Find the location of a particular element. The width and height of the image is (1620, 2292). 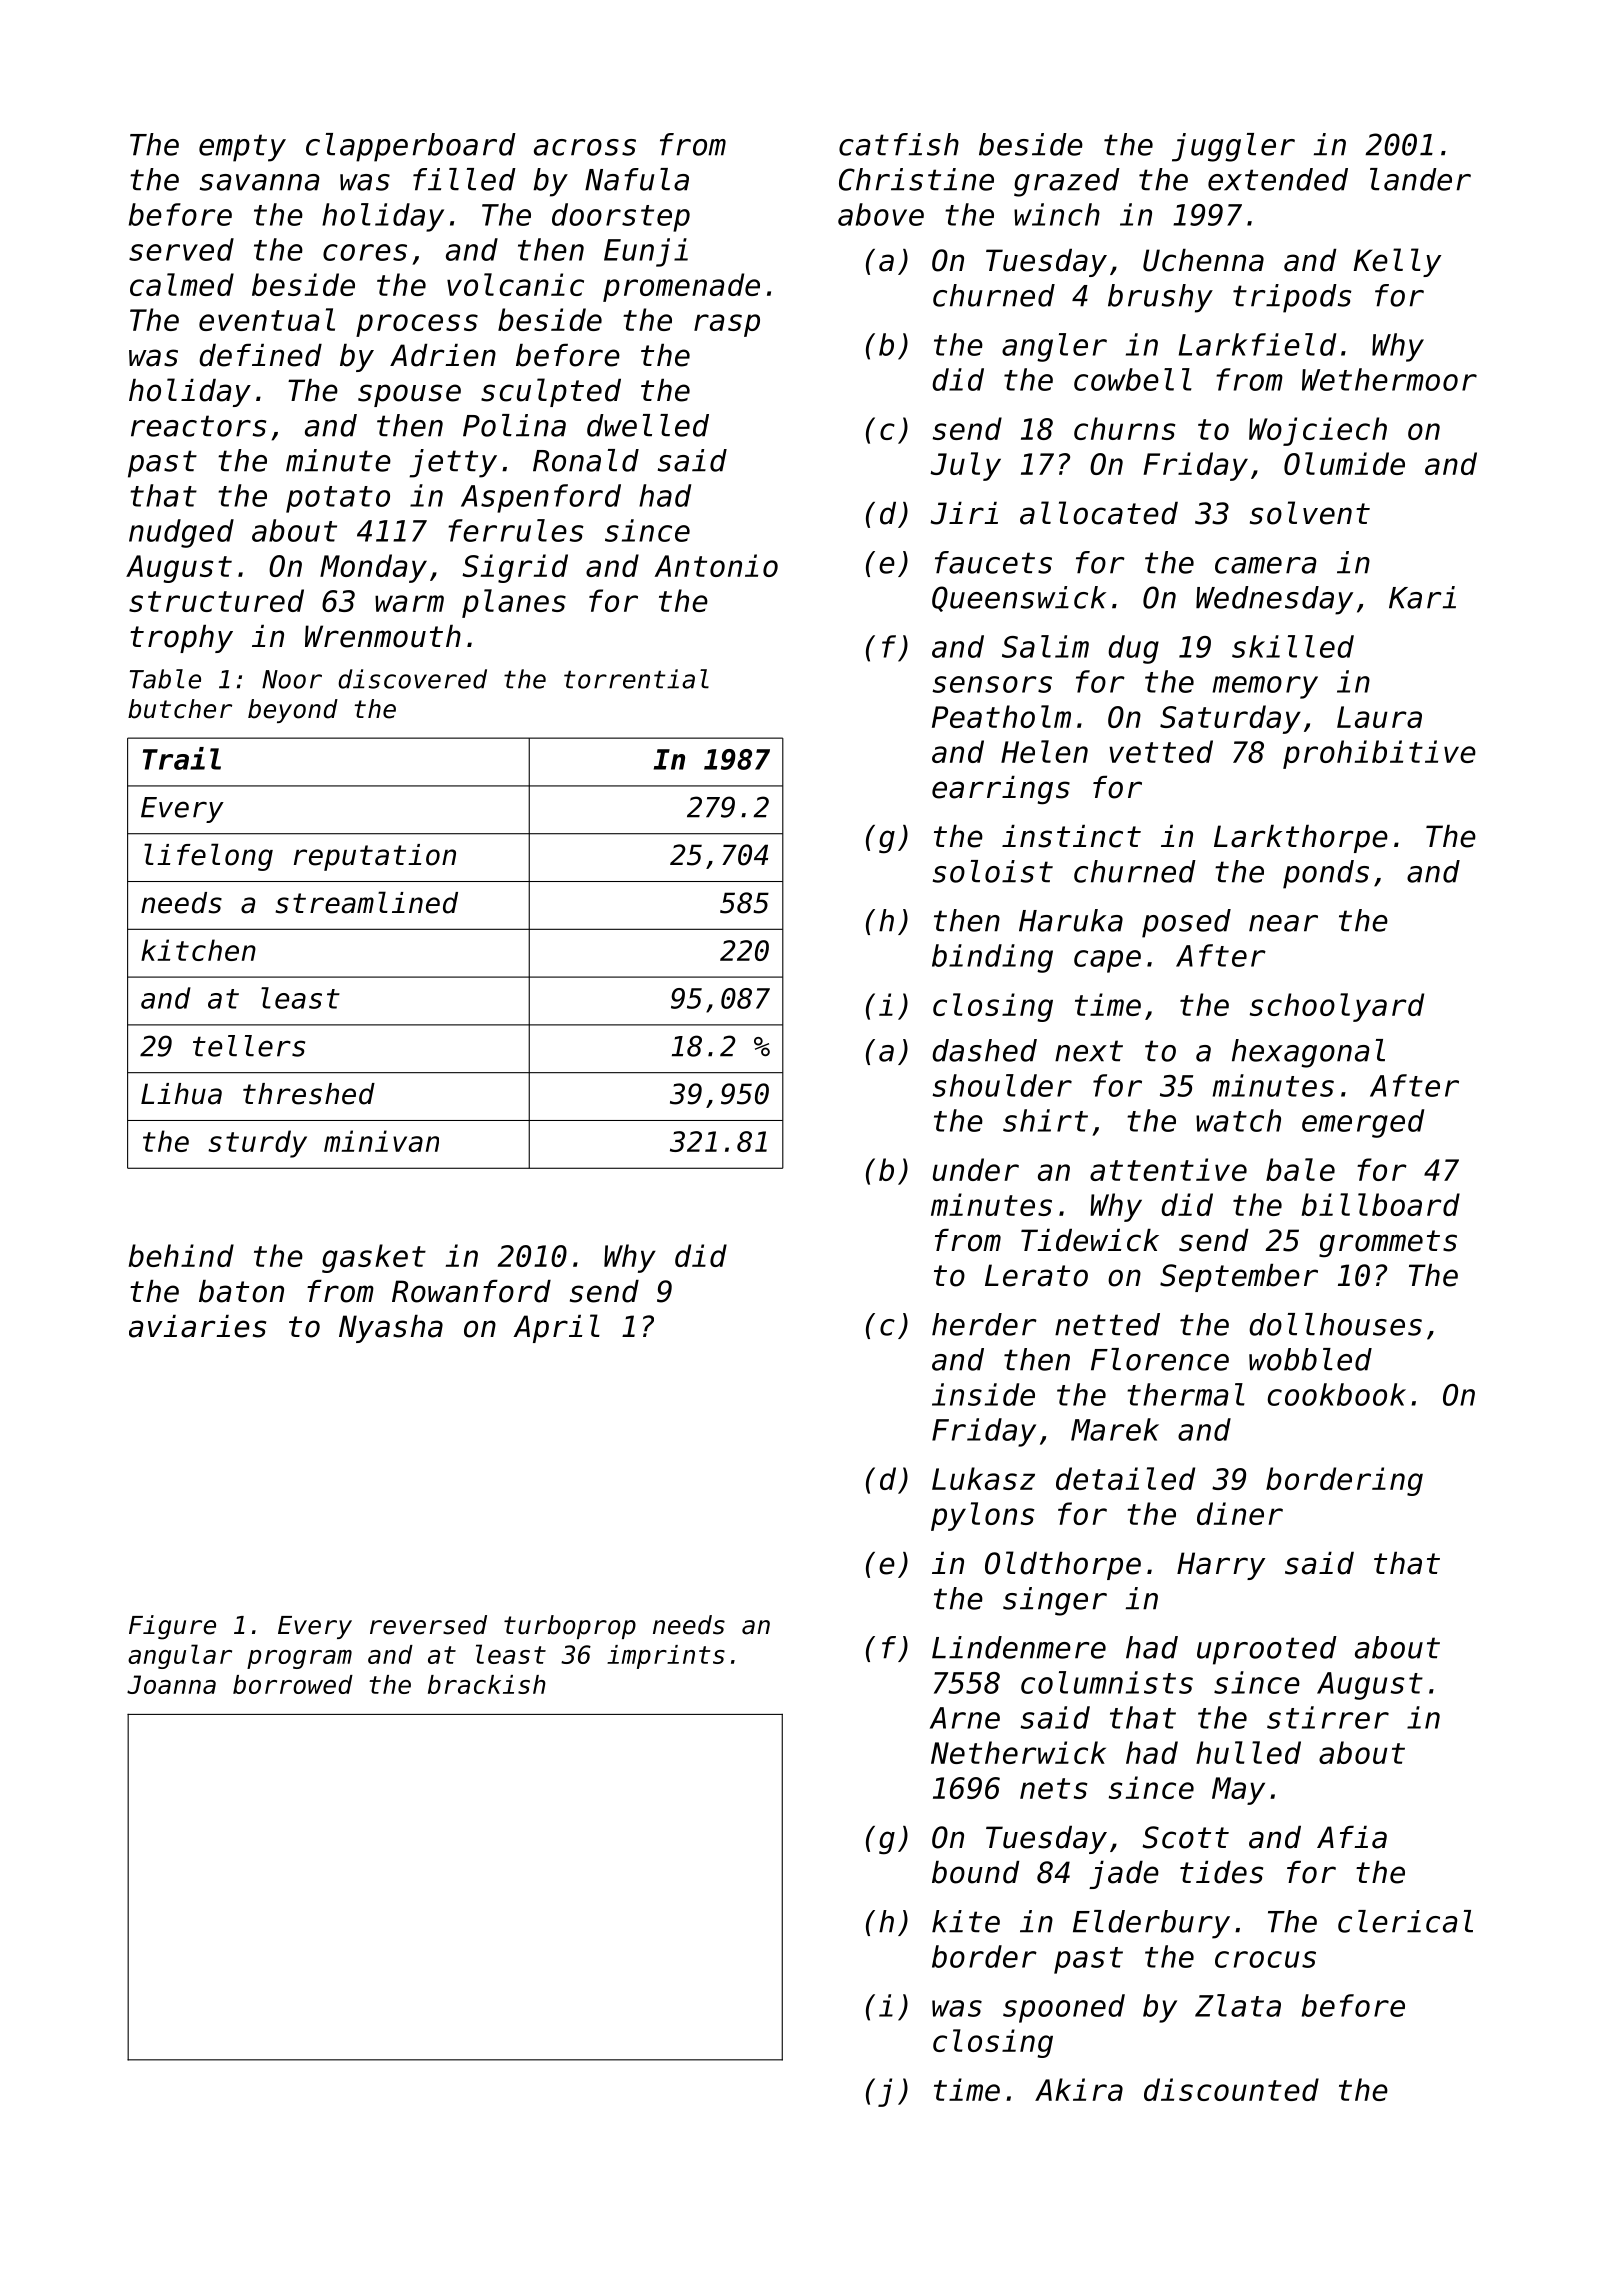

herder is located at coordinates (984, 1324).
